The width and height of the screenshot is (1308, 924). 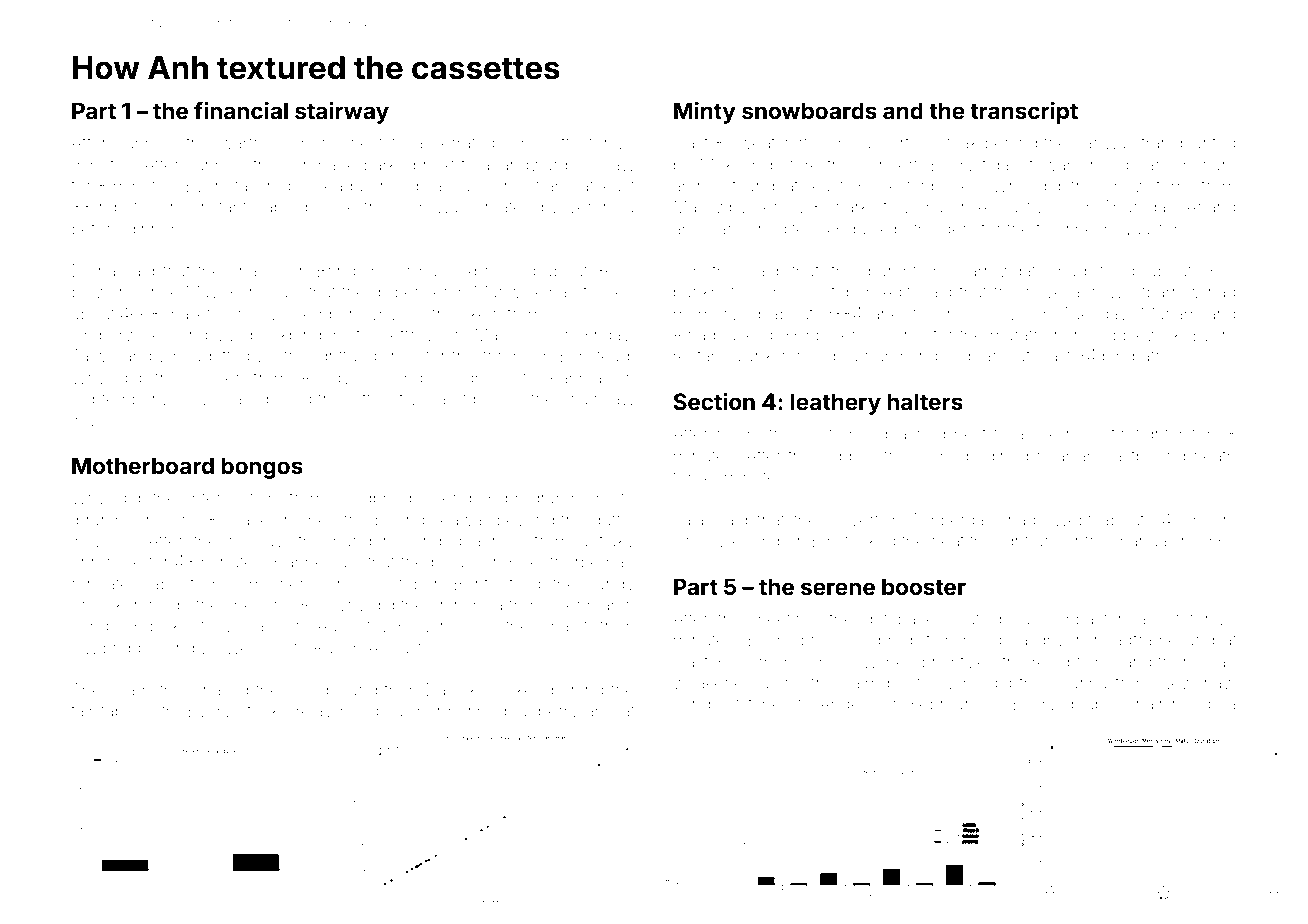 What do you see at coordinates (1116, 270) in the screenshot?
I see `filled` at bounding box center [1116, 270].
